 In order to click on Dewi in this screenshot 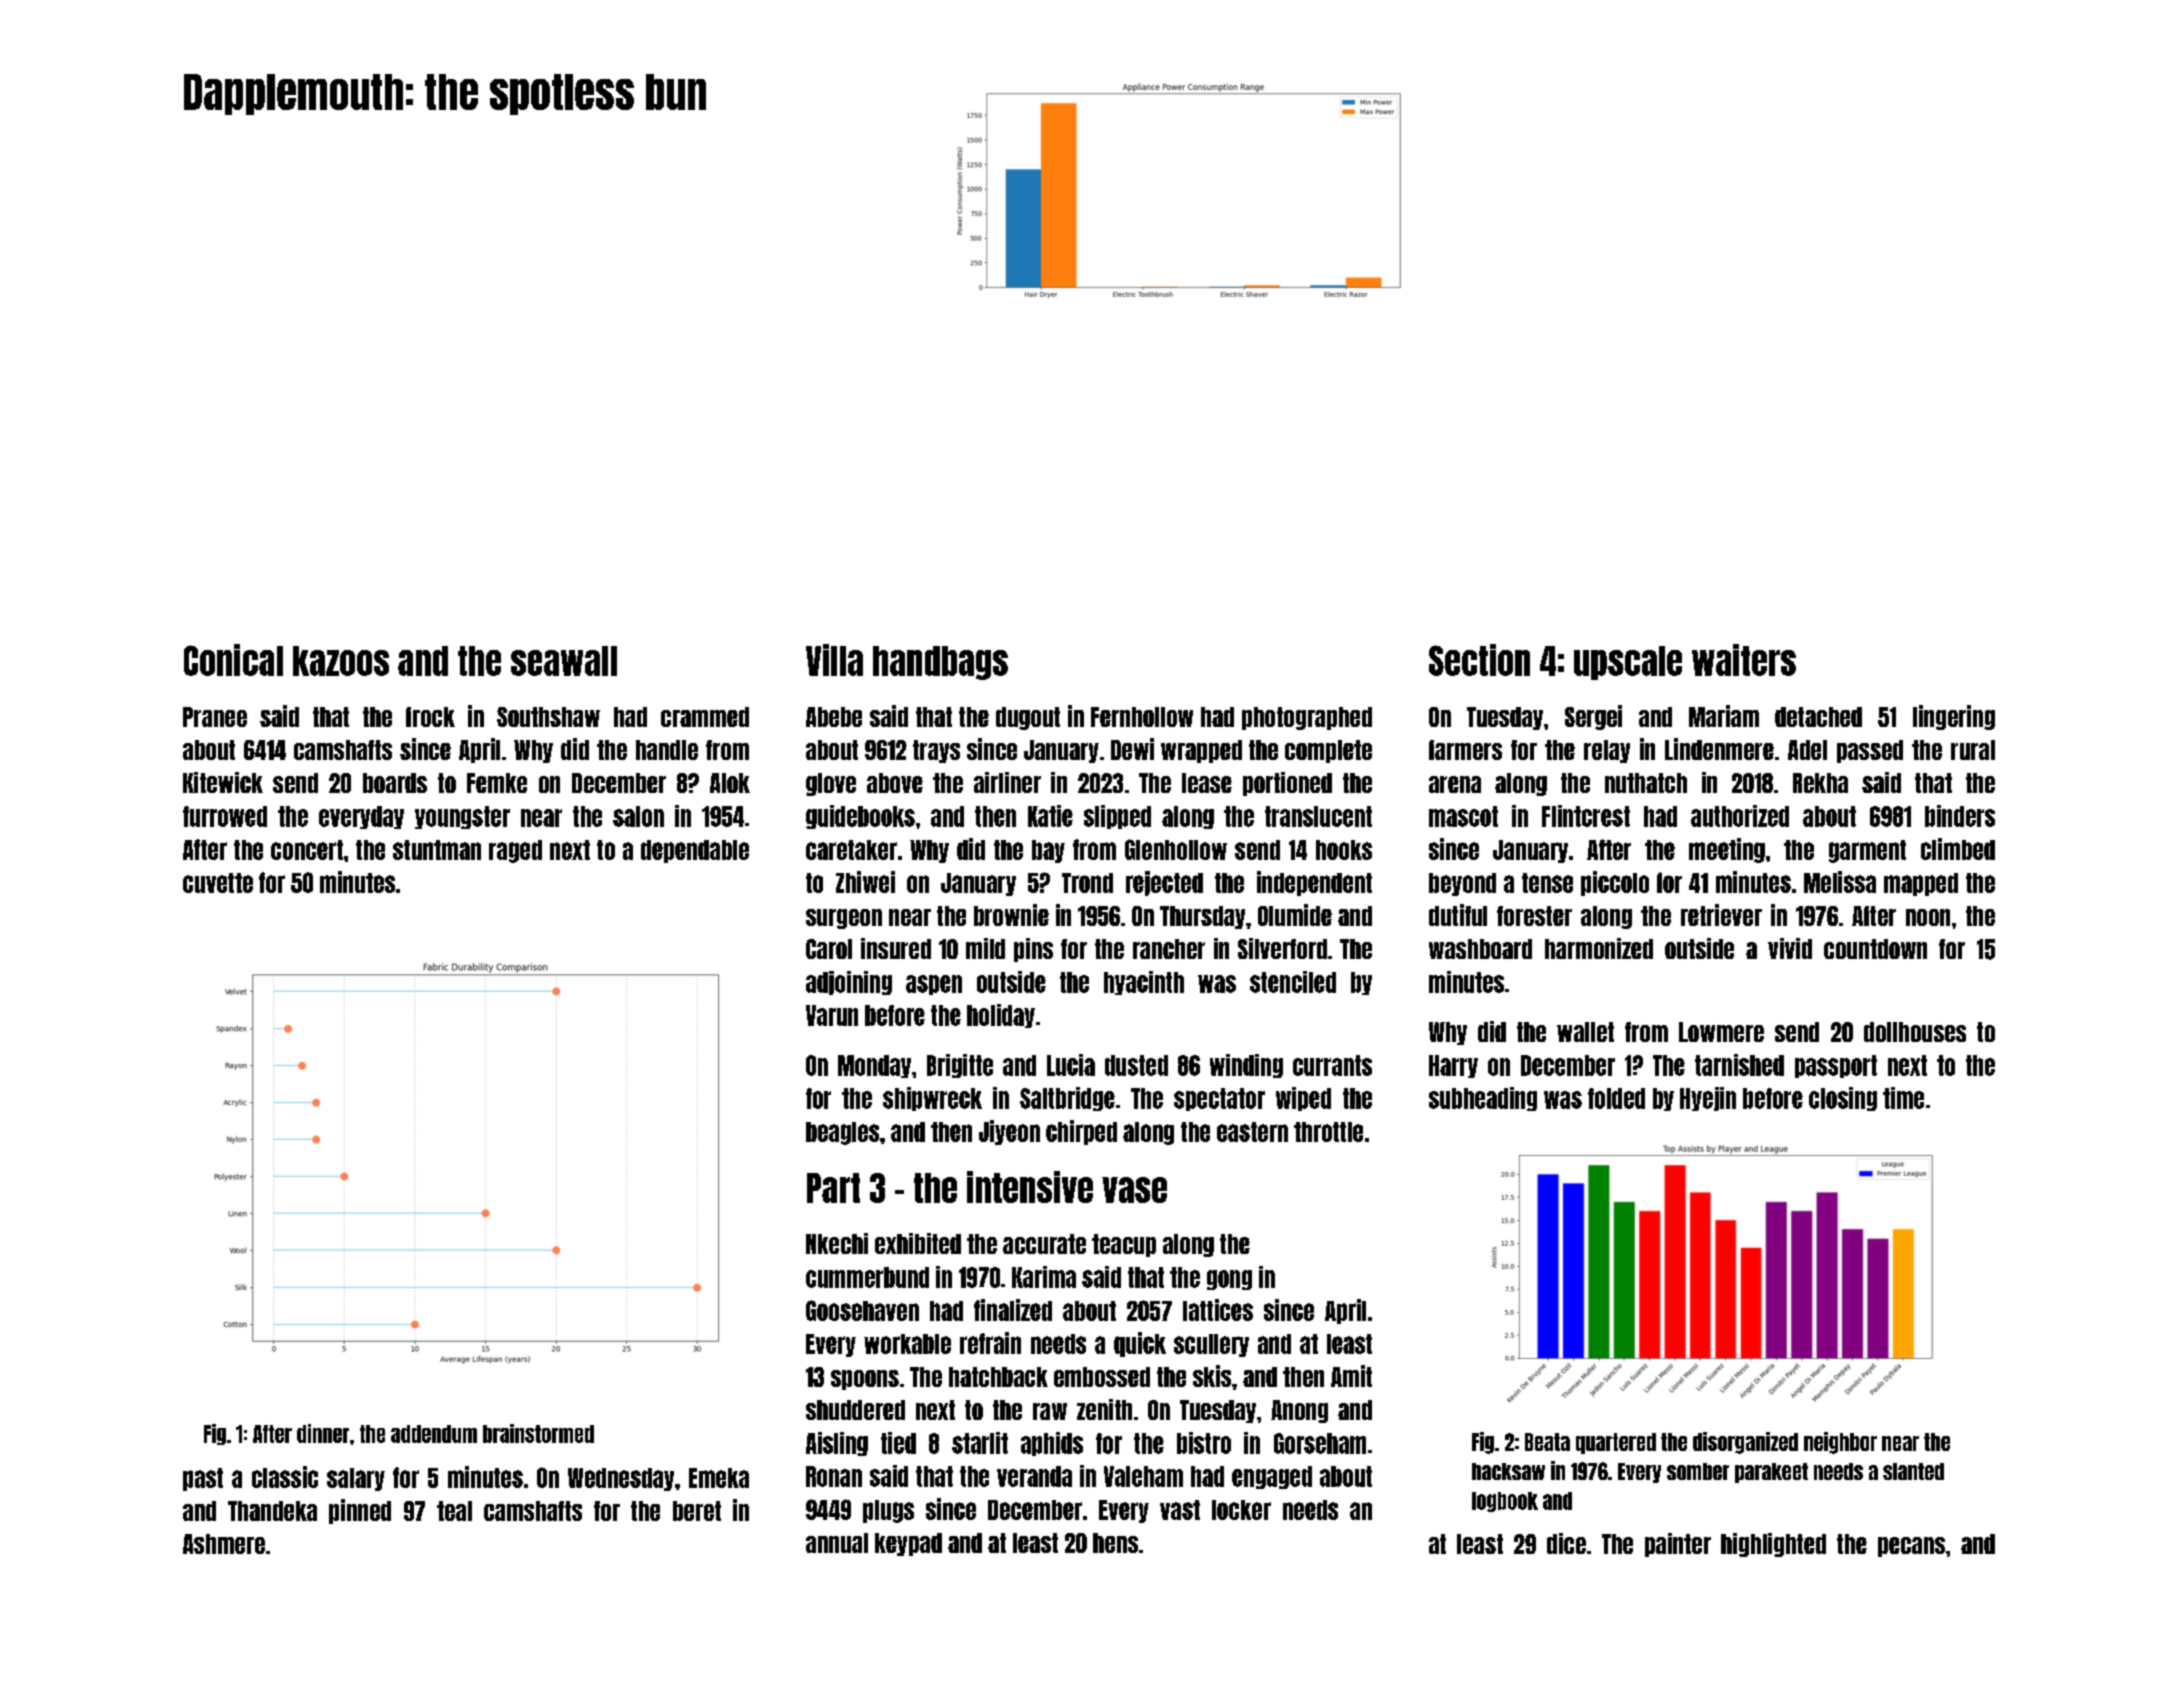, I will do `click(1132, 749)`.
